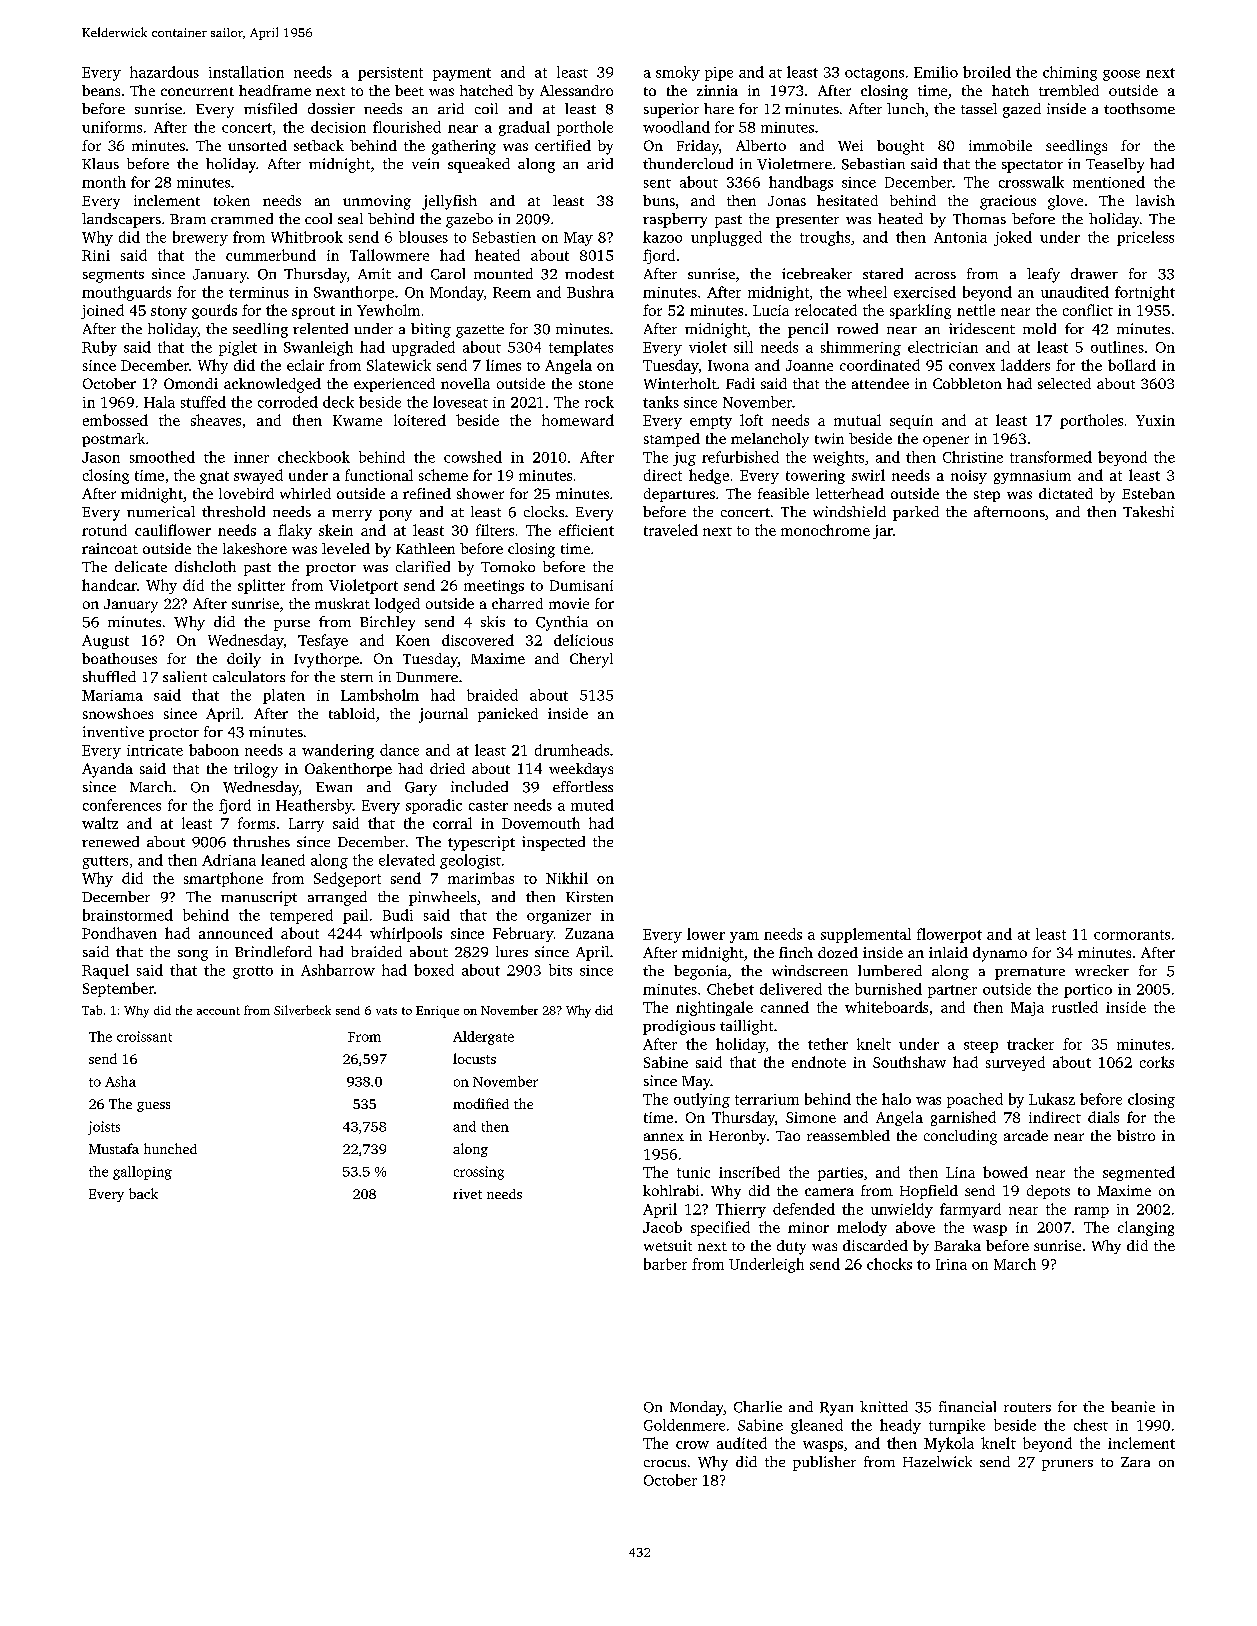 This page has width=1257, height=1626. What do you see at coordinates (874, 74) in the page?
I see `octagons` at bounding box center [874, 74].
